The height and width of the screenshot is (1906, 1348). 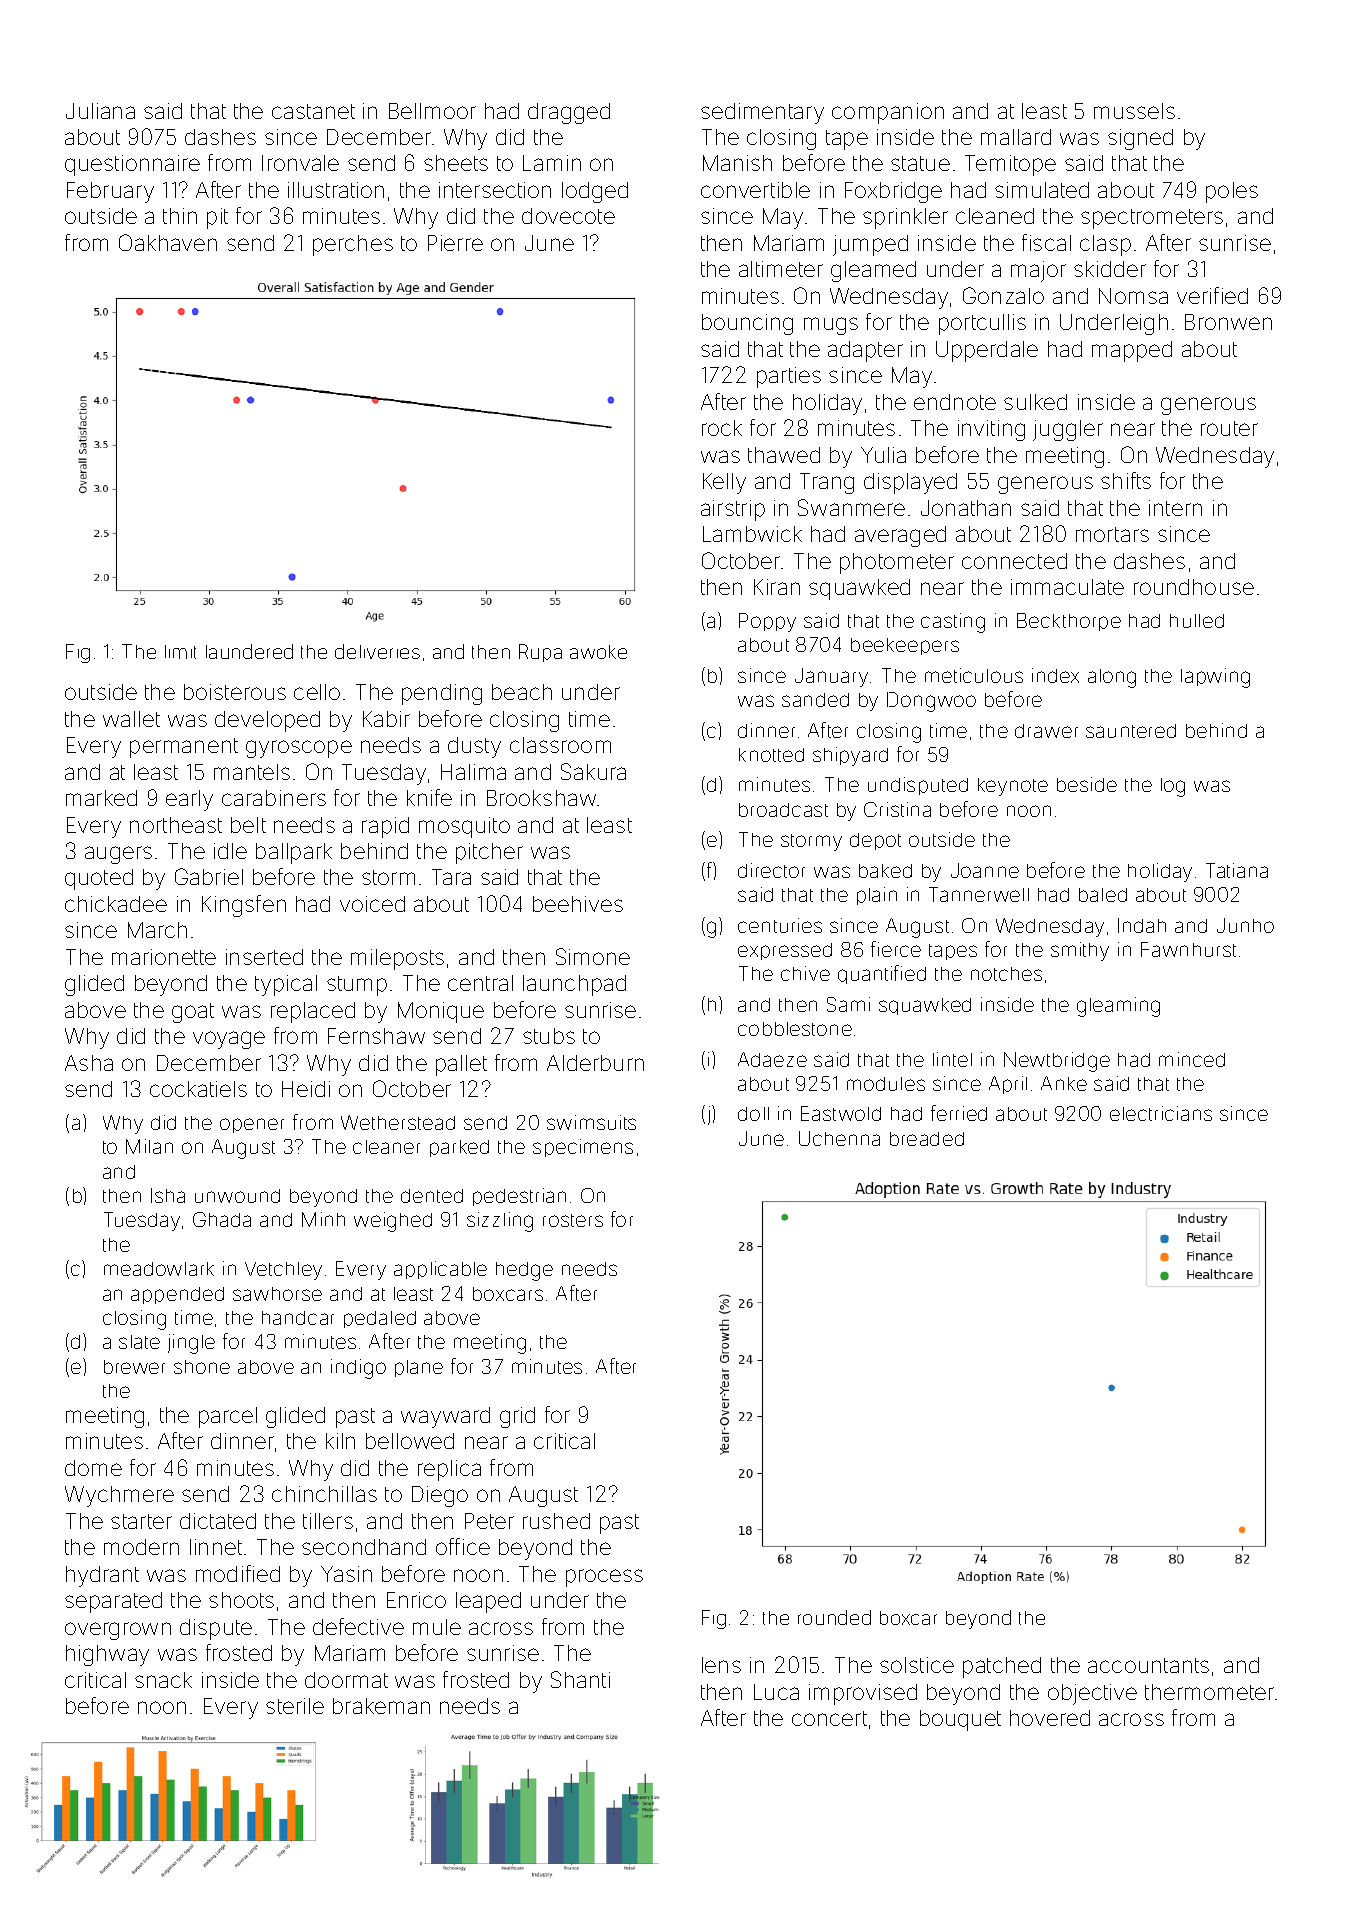 What do you see at coordinates (456, 163) in the screenshot?
I see `sheets` at bounding box center [456, 163].
